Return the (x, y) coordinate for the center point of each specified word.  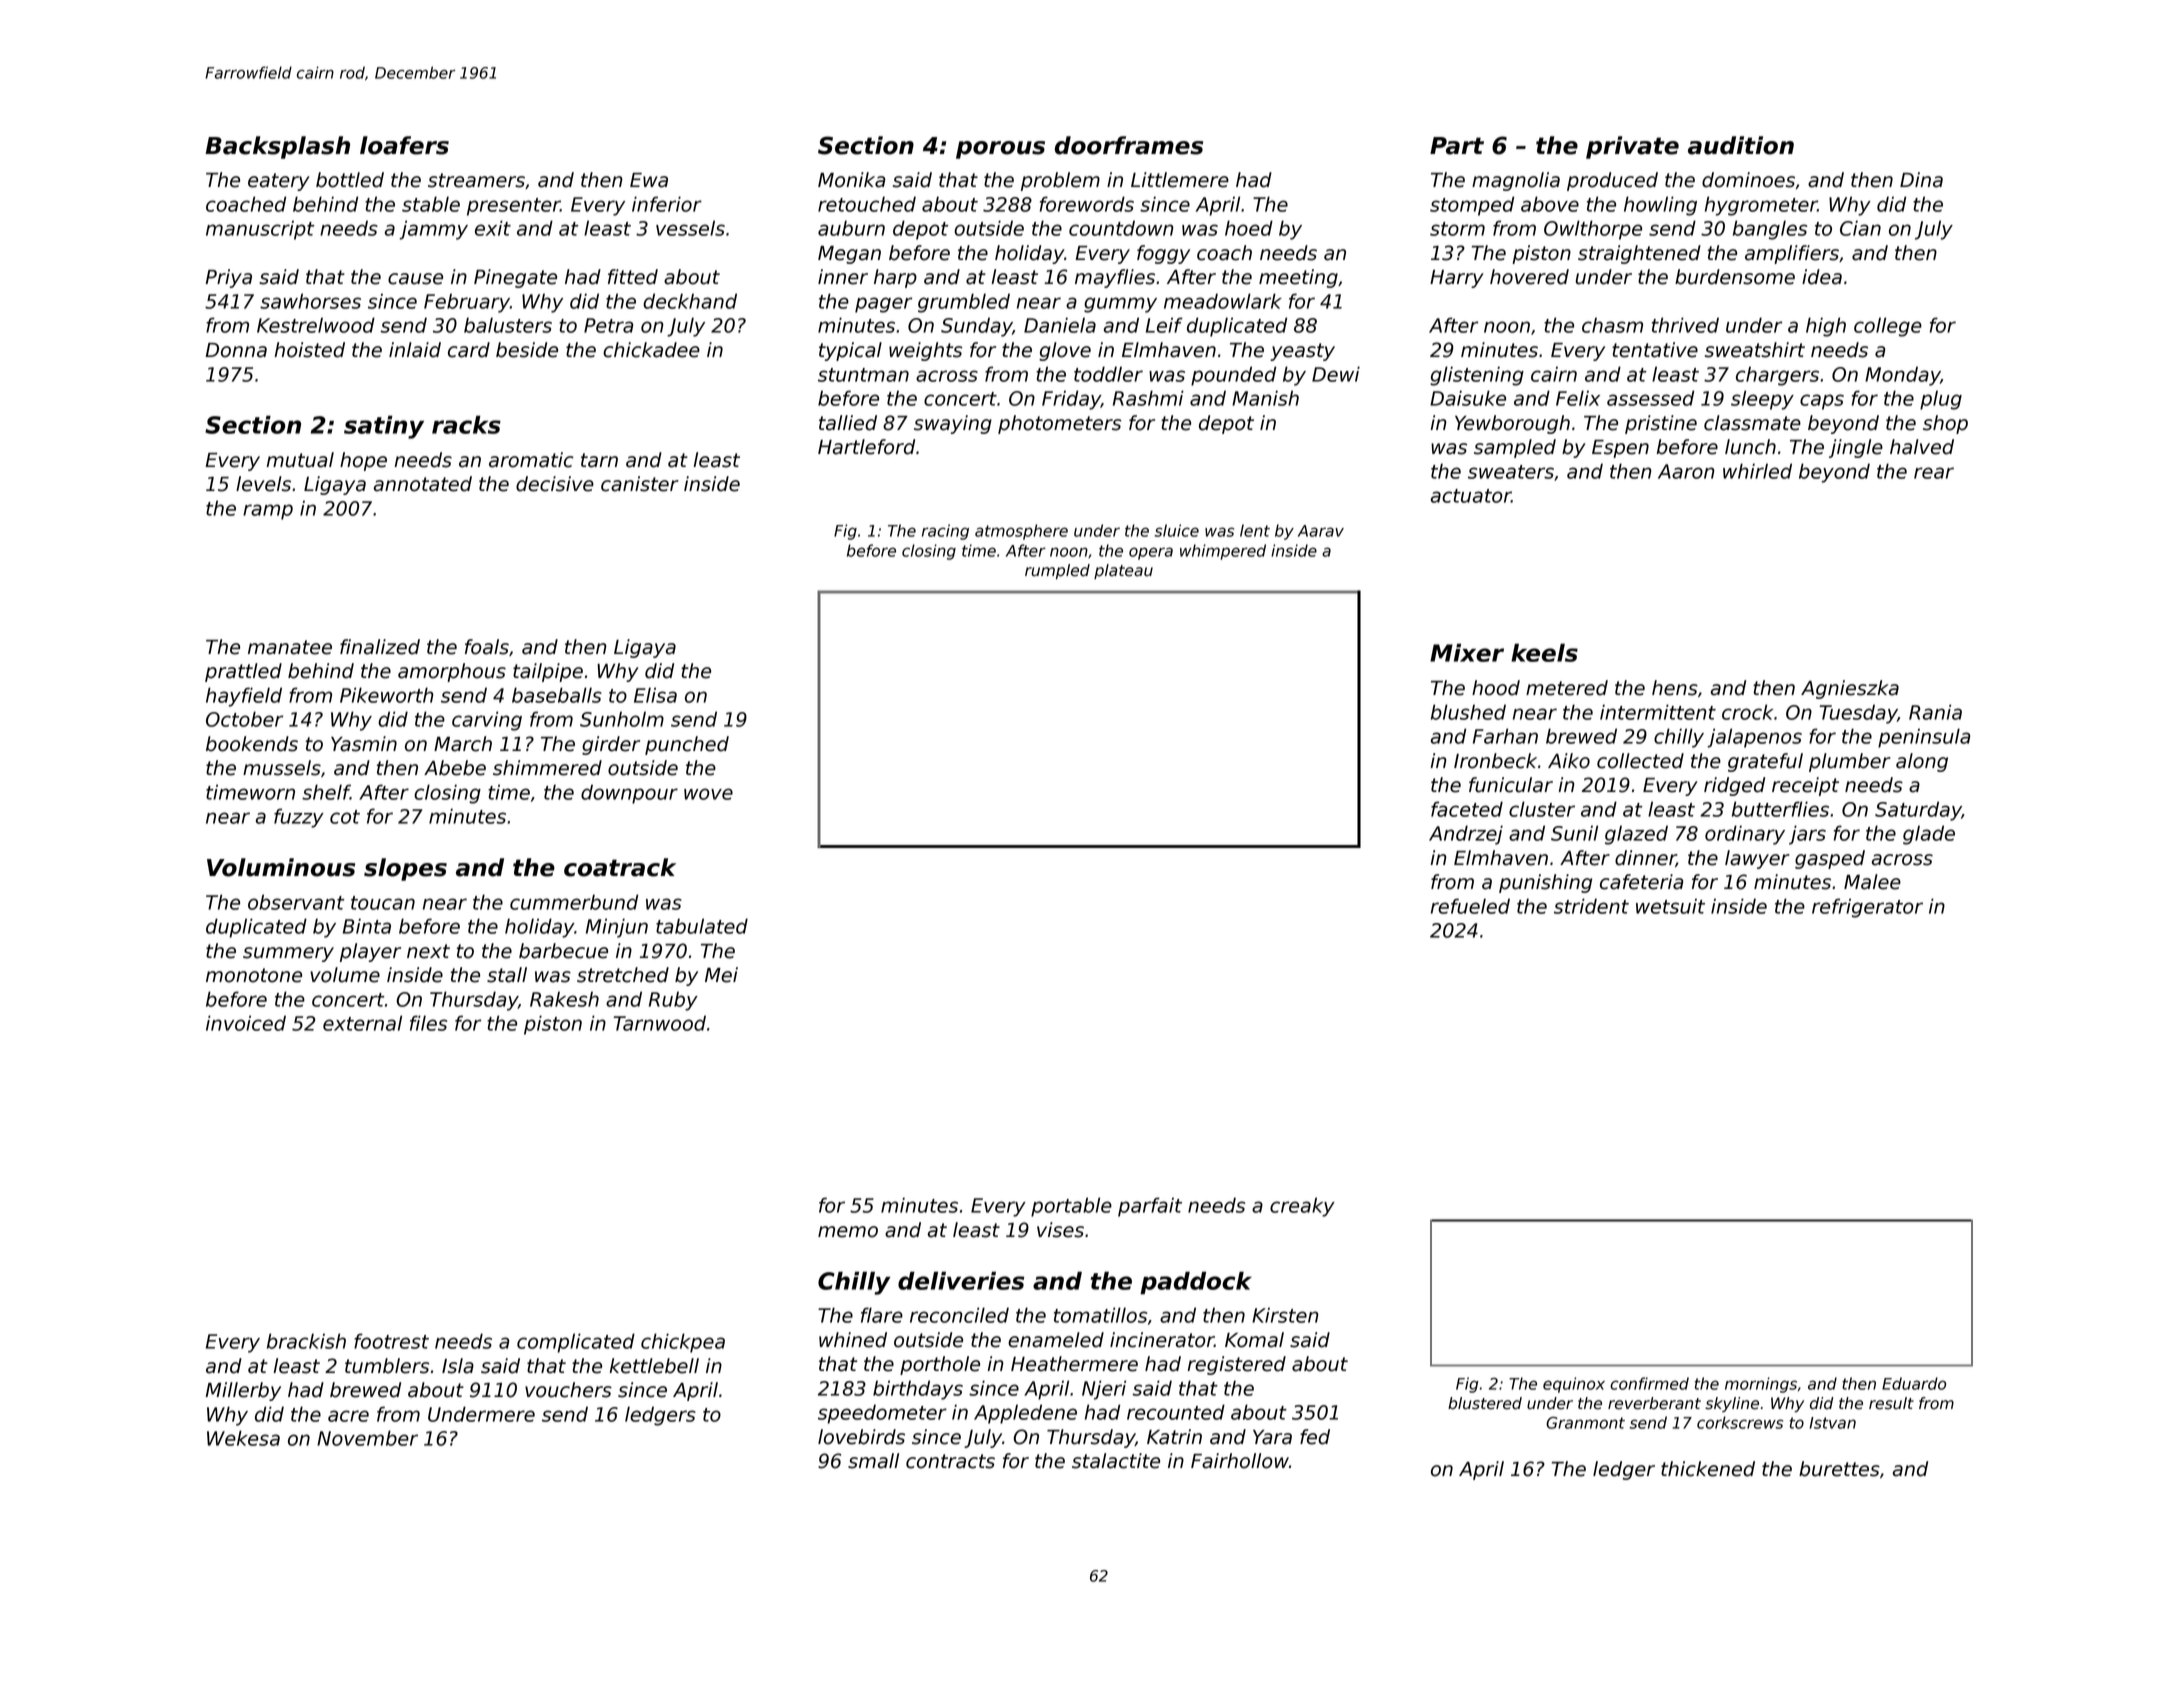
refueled (1470, 906)
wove (708, 794)
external (362, 1023)
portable (1071, 1207)
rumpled (1057, 571)
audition (1741, 145)
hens (1675, 688)
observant (296, 902)
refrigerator (1867, 908)
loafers (404, 145)
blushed (1468, 712)
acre (348, 1416)
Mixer (1467, 653)
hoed (1249, 228)
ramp (268, 512)
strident (1591, 906)
